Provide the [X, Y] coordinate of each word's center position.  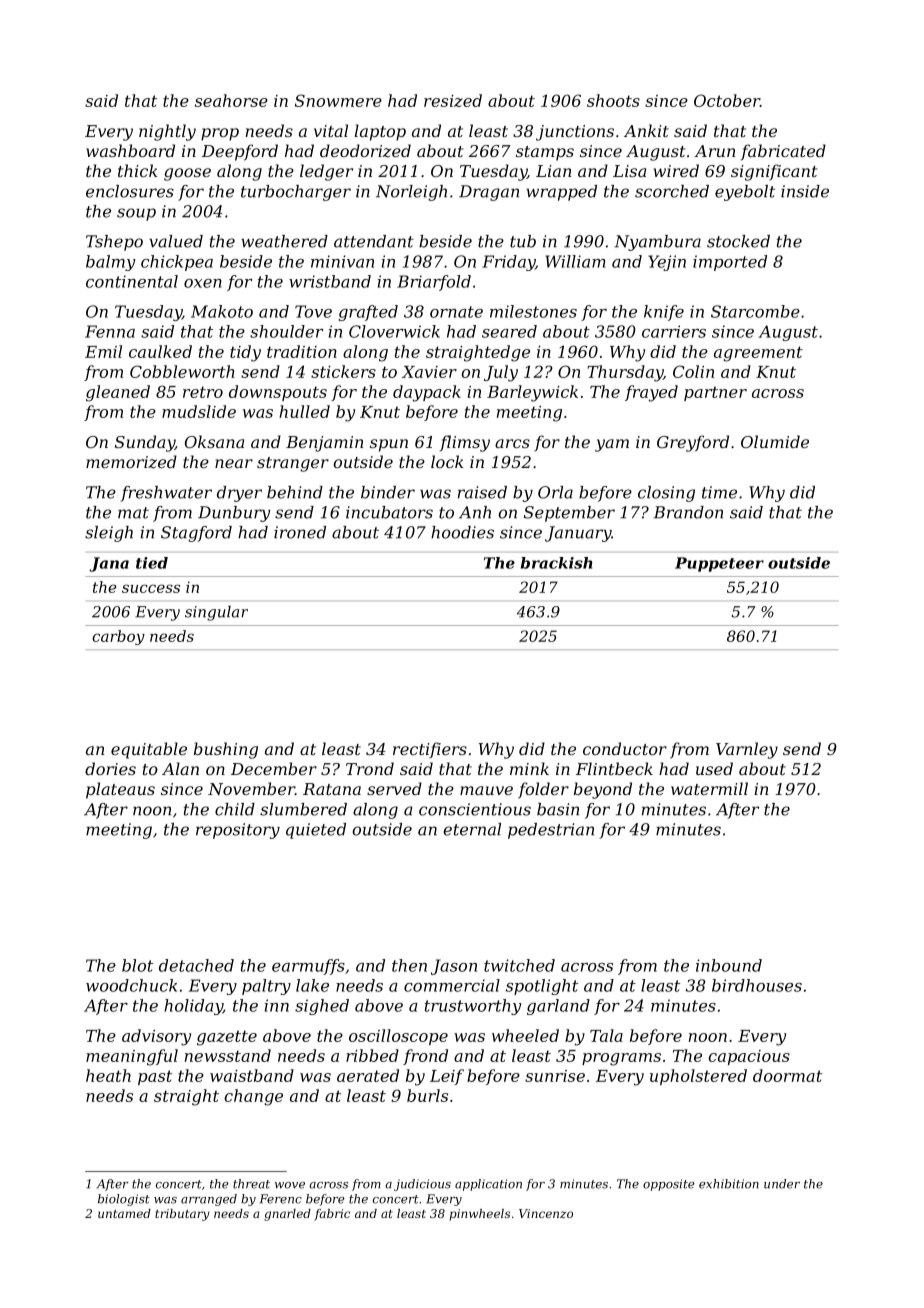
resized [453, 100]
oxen [203, 283]
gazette [227, 1038]
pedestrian [551, 831]
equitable [149, 750]
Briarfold [434, 283]
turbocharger [296, 193]
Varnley [747, 750]
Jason [454, 967]
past [155, 1077]
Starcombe [755, 311]
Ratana [332, 789]
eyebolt [745, 193]
